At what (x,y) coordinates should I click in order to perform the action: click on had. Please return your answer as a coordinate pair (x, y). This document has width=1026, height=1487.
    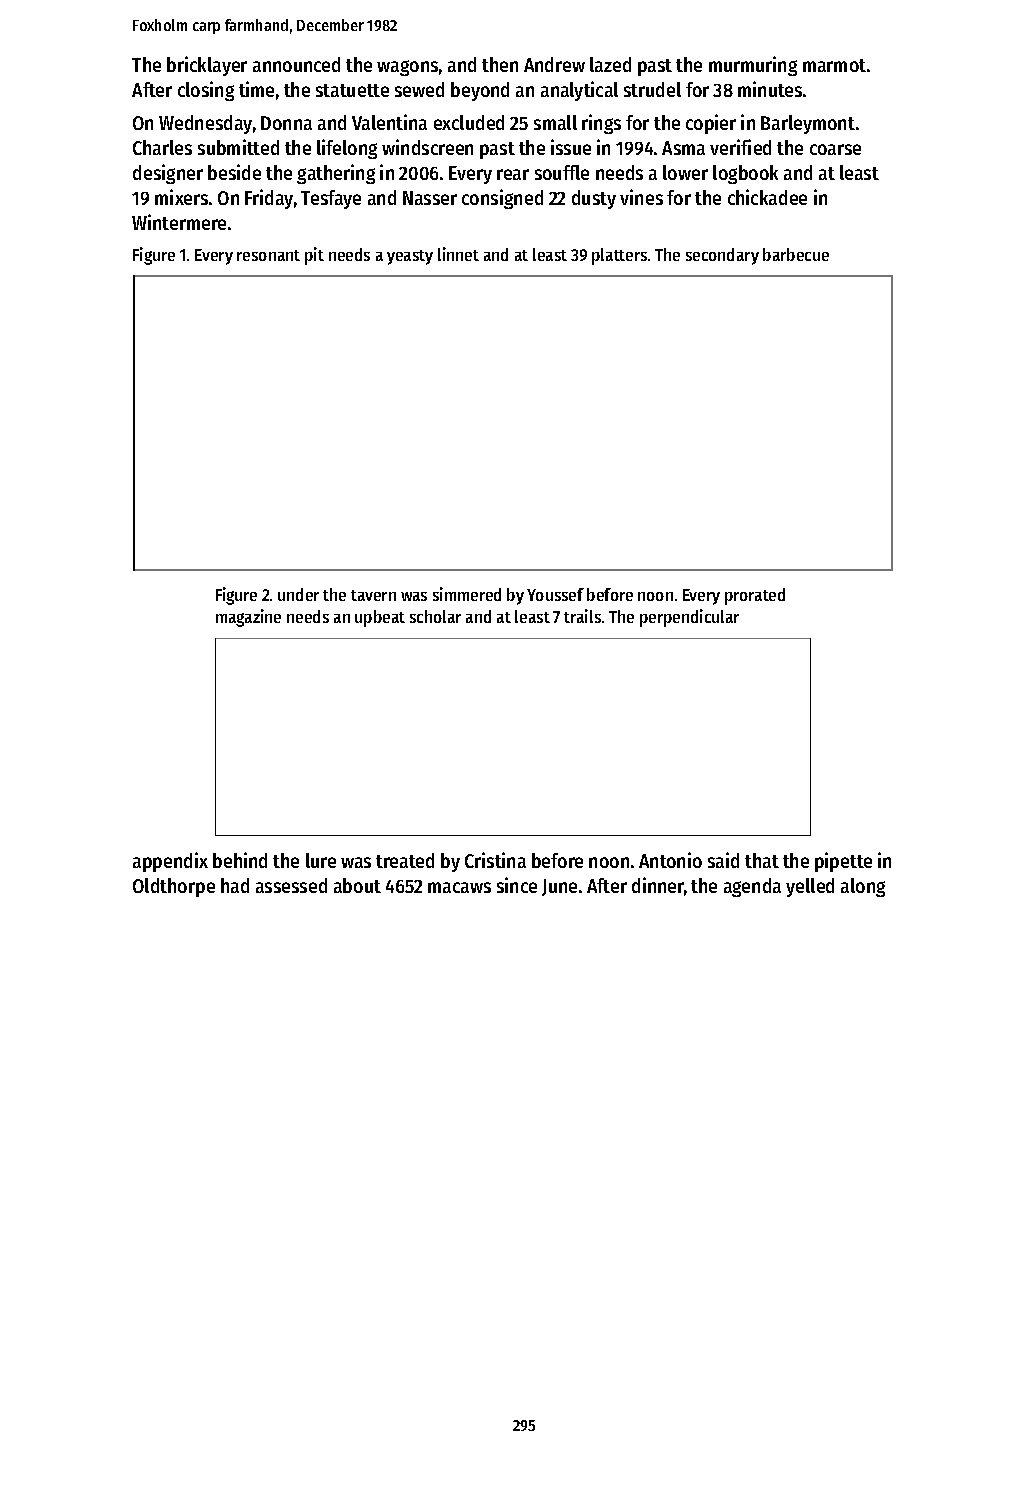
    Looking at the image, I should click on (235, 885).
